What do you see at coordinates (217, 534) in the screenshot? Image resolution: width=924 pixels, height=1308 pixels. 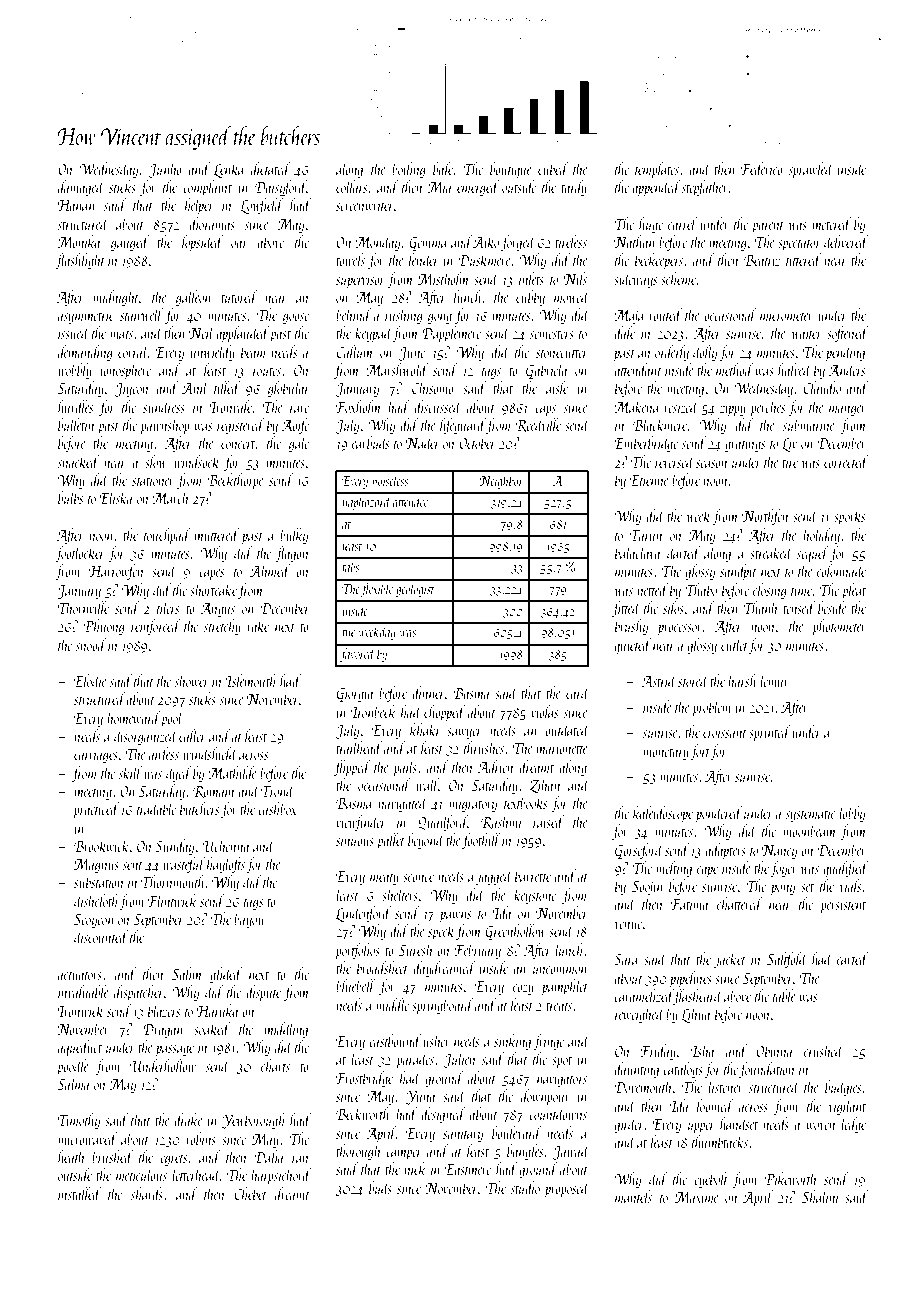 I see `muttered` at bounding box center [217, 534].
